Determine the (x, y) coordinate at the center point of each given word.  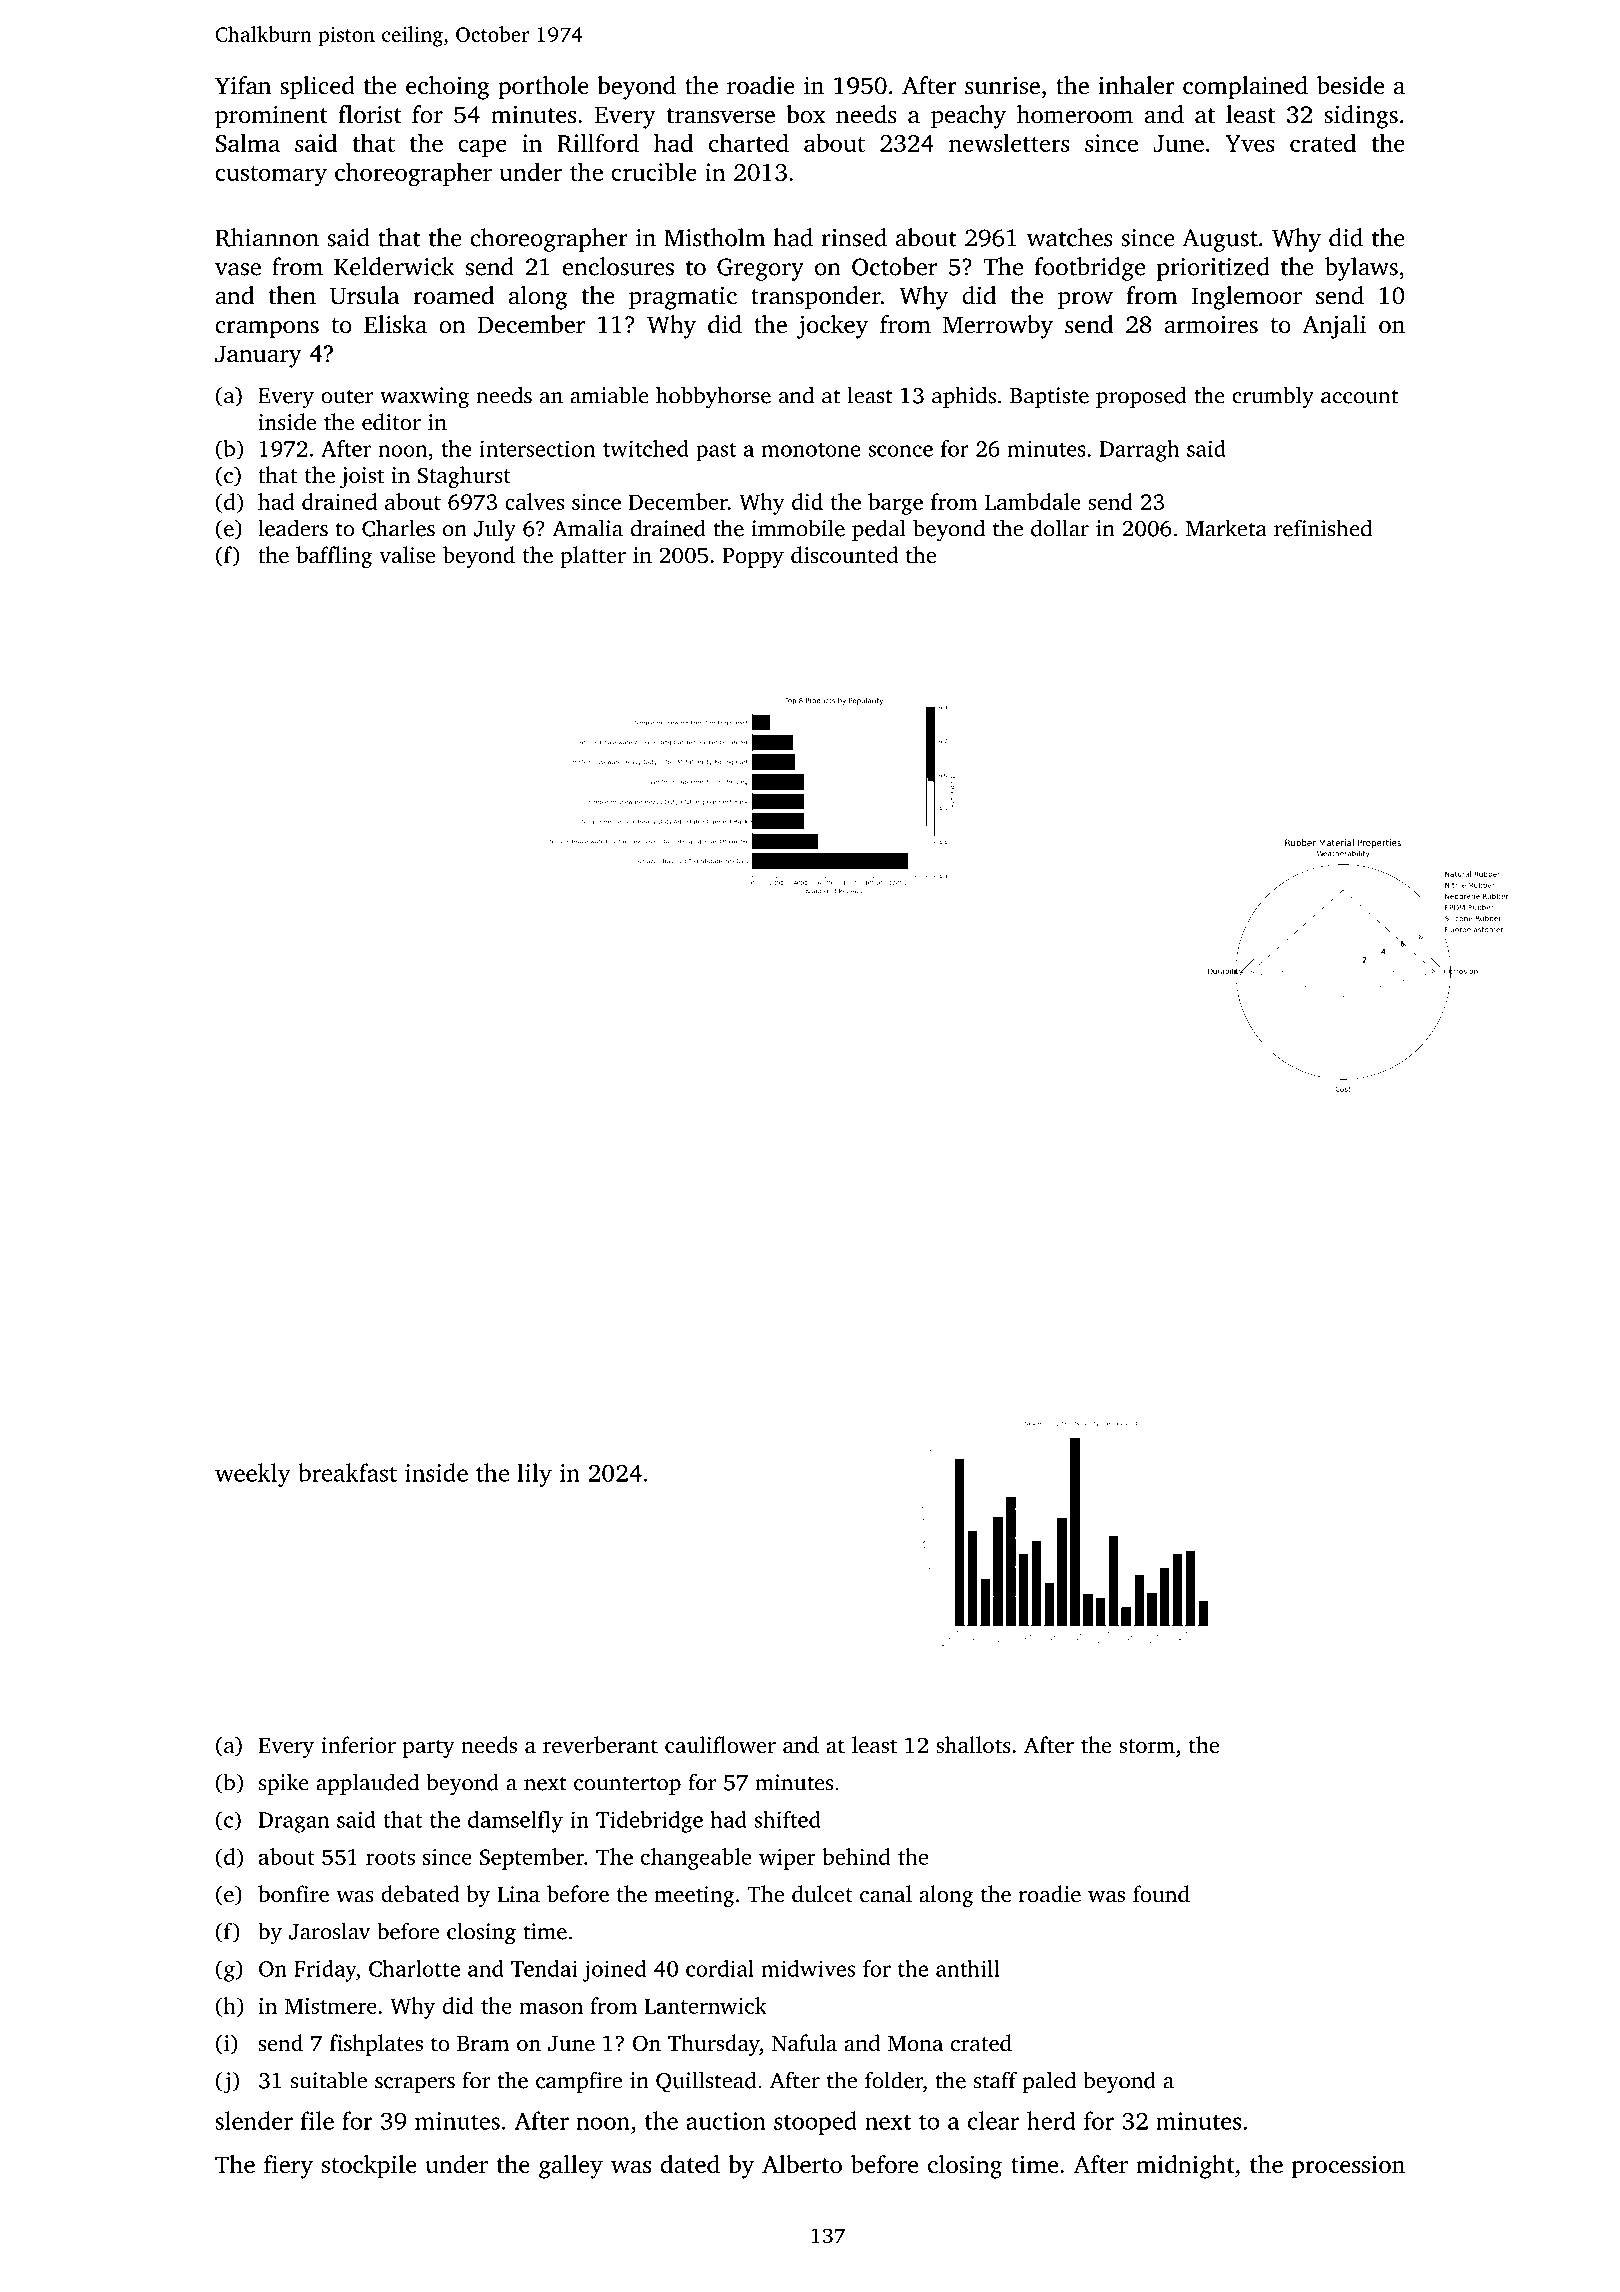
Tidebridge (649, 1822)
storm (1147, 1746)
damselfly (515, 1822)
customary (271, 176)
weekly (253, 1475)
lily (535, 1475)
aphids (964, 397)
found (1161, 1894)
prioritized (1213, 269)
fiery (288, 2167)
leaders (293, 528)
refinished (1323, 528)
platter (593, 557)
